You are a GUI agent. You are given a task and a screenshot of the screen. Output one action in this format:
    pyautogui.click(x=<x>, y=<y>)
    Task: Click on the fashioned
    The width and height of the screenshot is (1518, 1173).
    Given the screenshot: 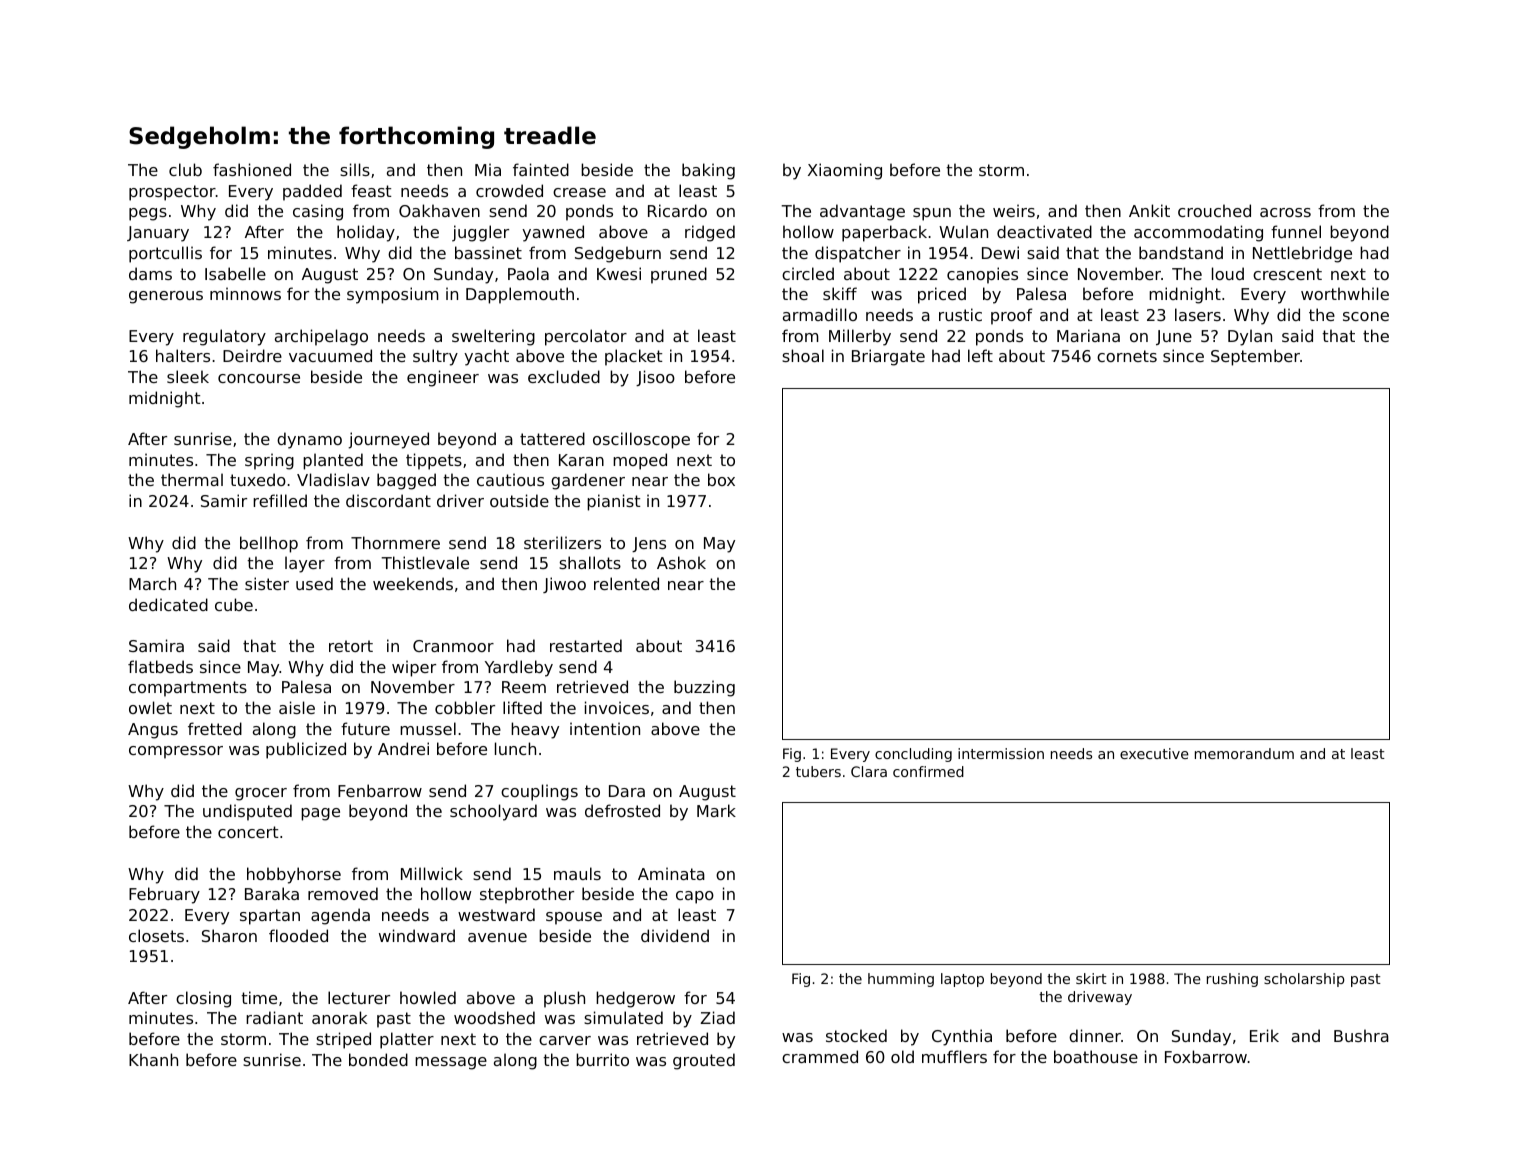 What is the action you would take?
    pyautogui.click(x=252, y=169)
